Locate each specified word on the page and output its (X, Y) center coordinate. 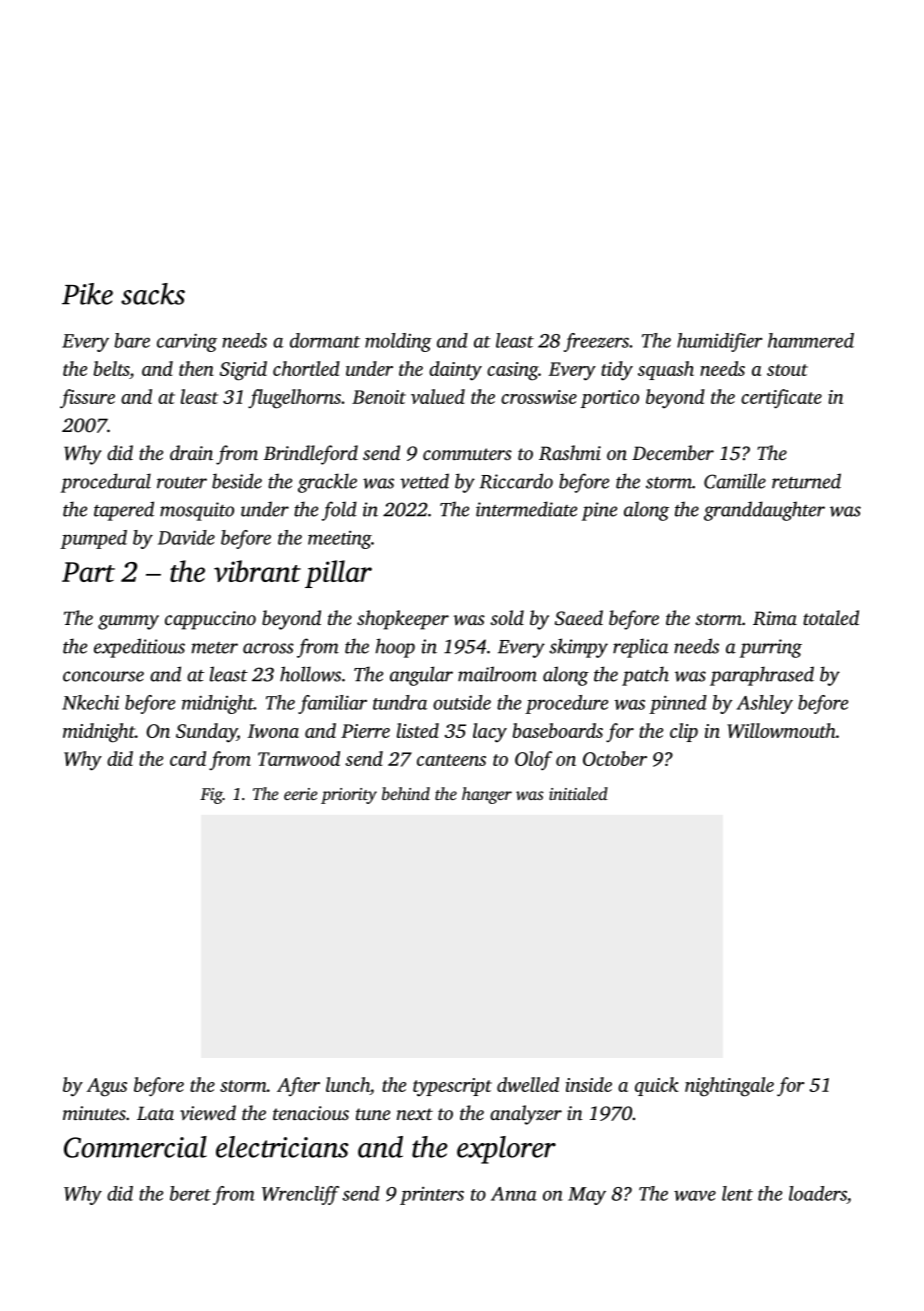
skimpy (578, 648)
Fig (211, 796)
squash (666, 370)
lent (737, 1193)
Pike (87, 294)
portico (609, 399)
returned (806, 481)
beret (190, 1193)
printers (432, 1196)
